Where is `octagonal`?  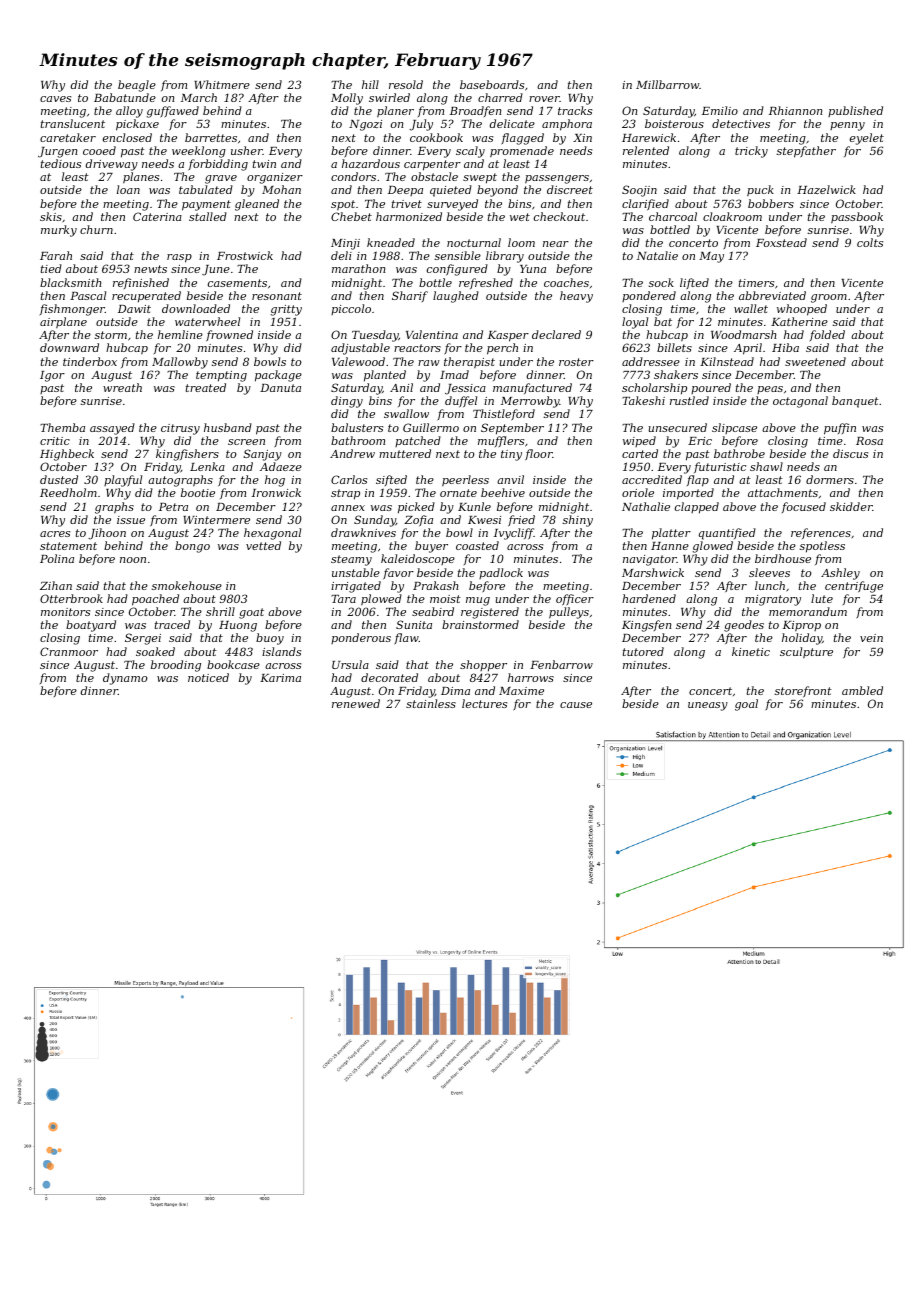
octagonal is located at coordinates (800, 402).
